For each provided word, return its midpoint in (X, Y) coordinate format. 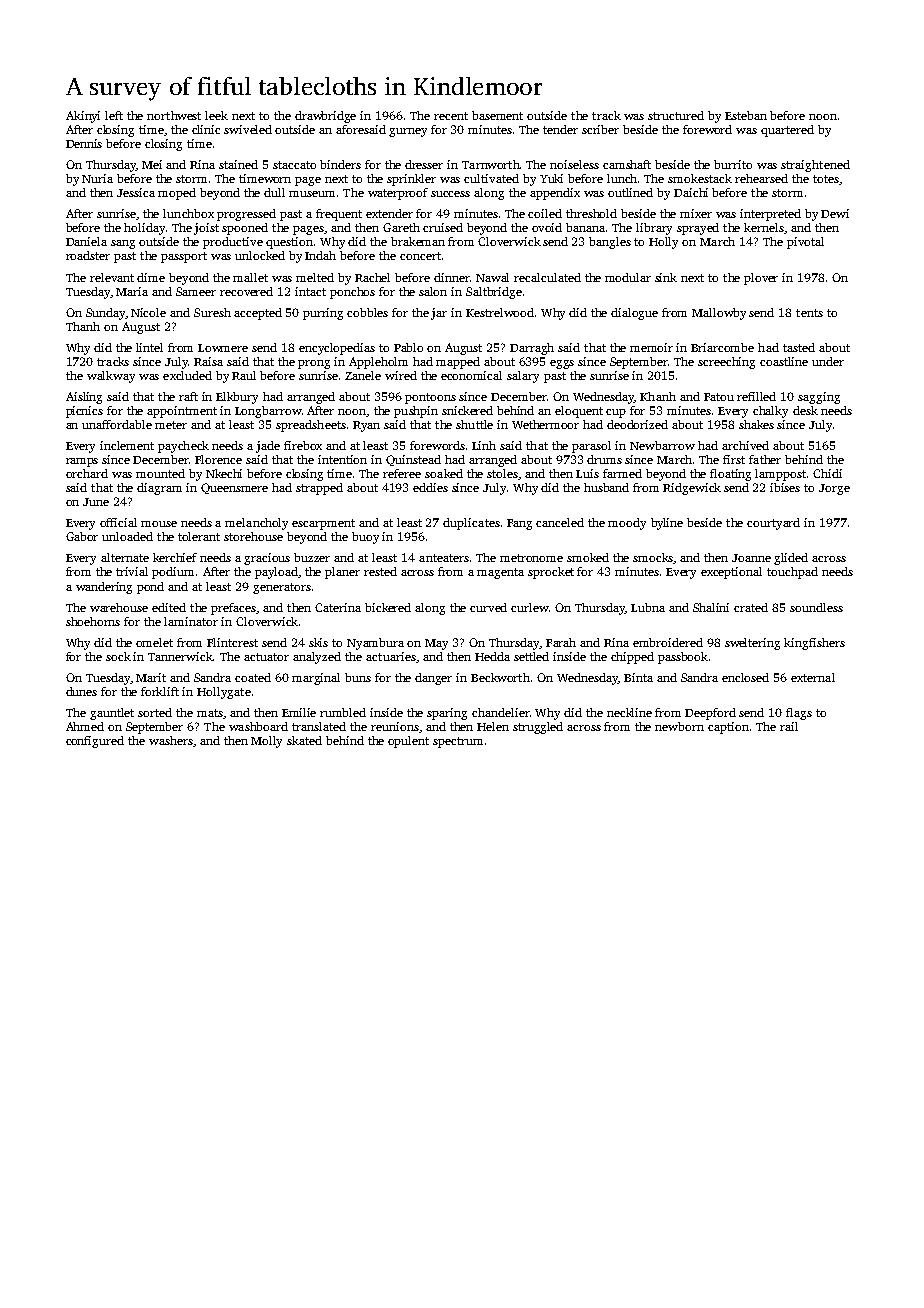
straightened (815, 166)
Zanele (363, 375)
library (654, 229)
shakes (756, 424)
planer (342, 573)
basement (497, 115)
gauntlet (112, 714)
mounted (160, 473)
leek (216, 115)
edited (169, 607)
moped (177, 194)
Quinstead (413, 460)
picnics (84, 412)
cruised (443, 227)
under (828, 361)
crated (751, 607)
